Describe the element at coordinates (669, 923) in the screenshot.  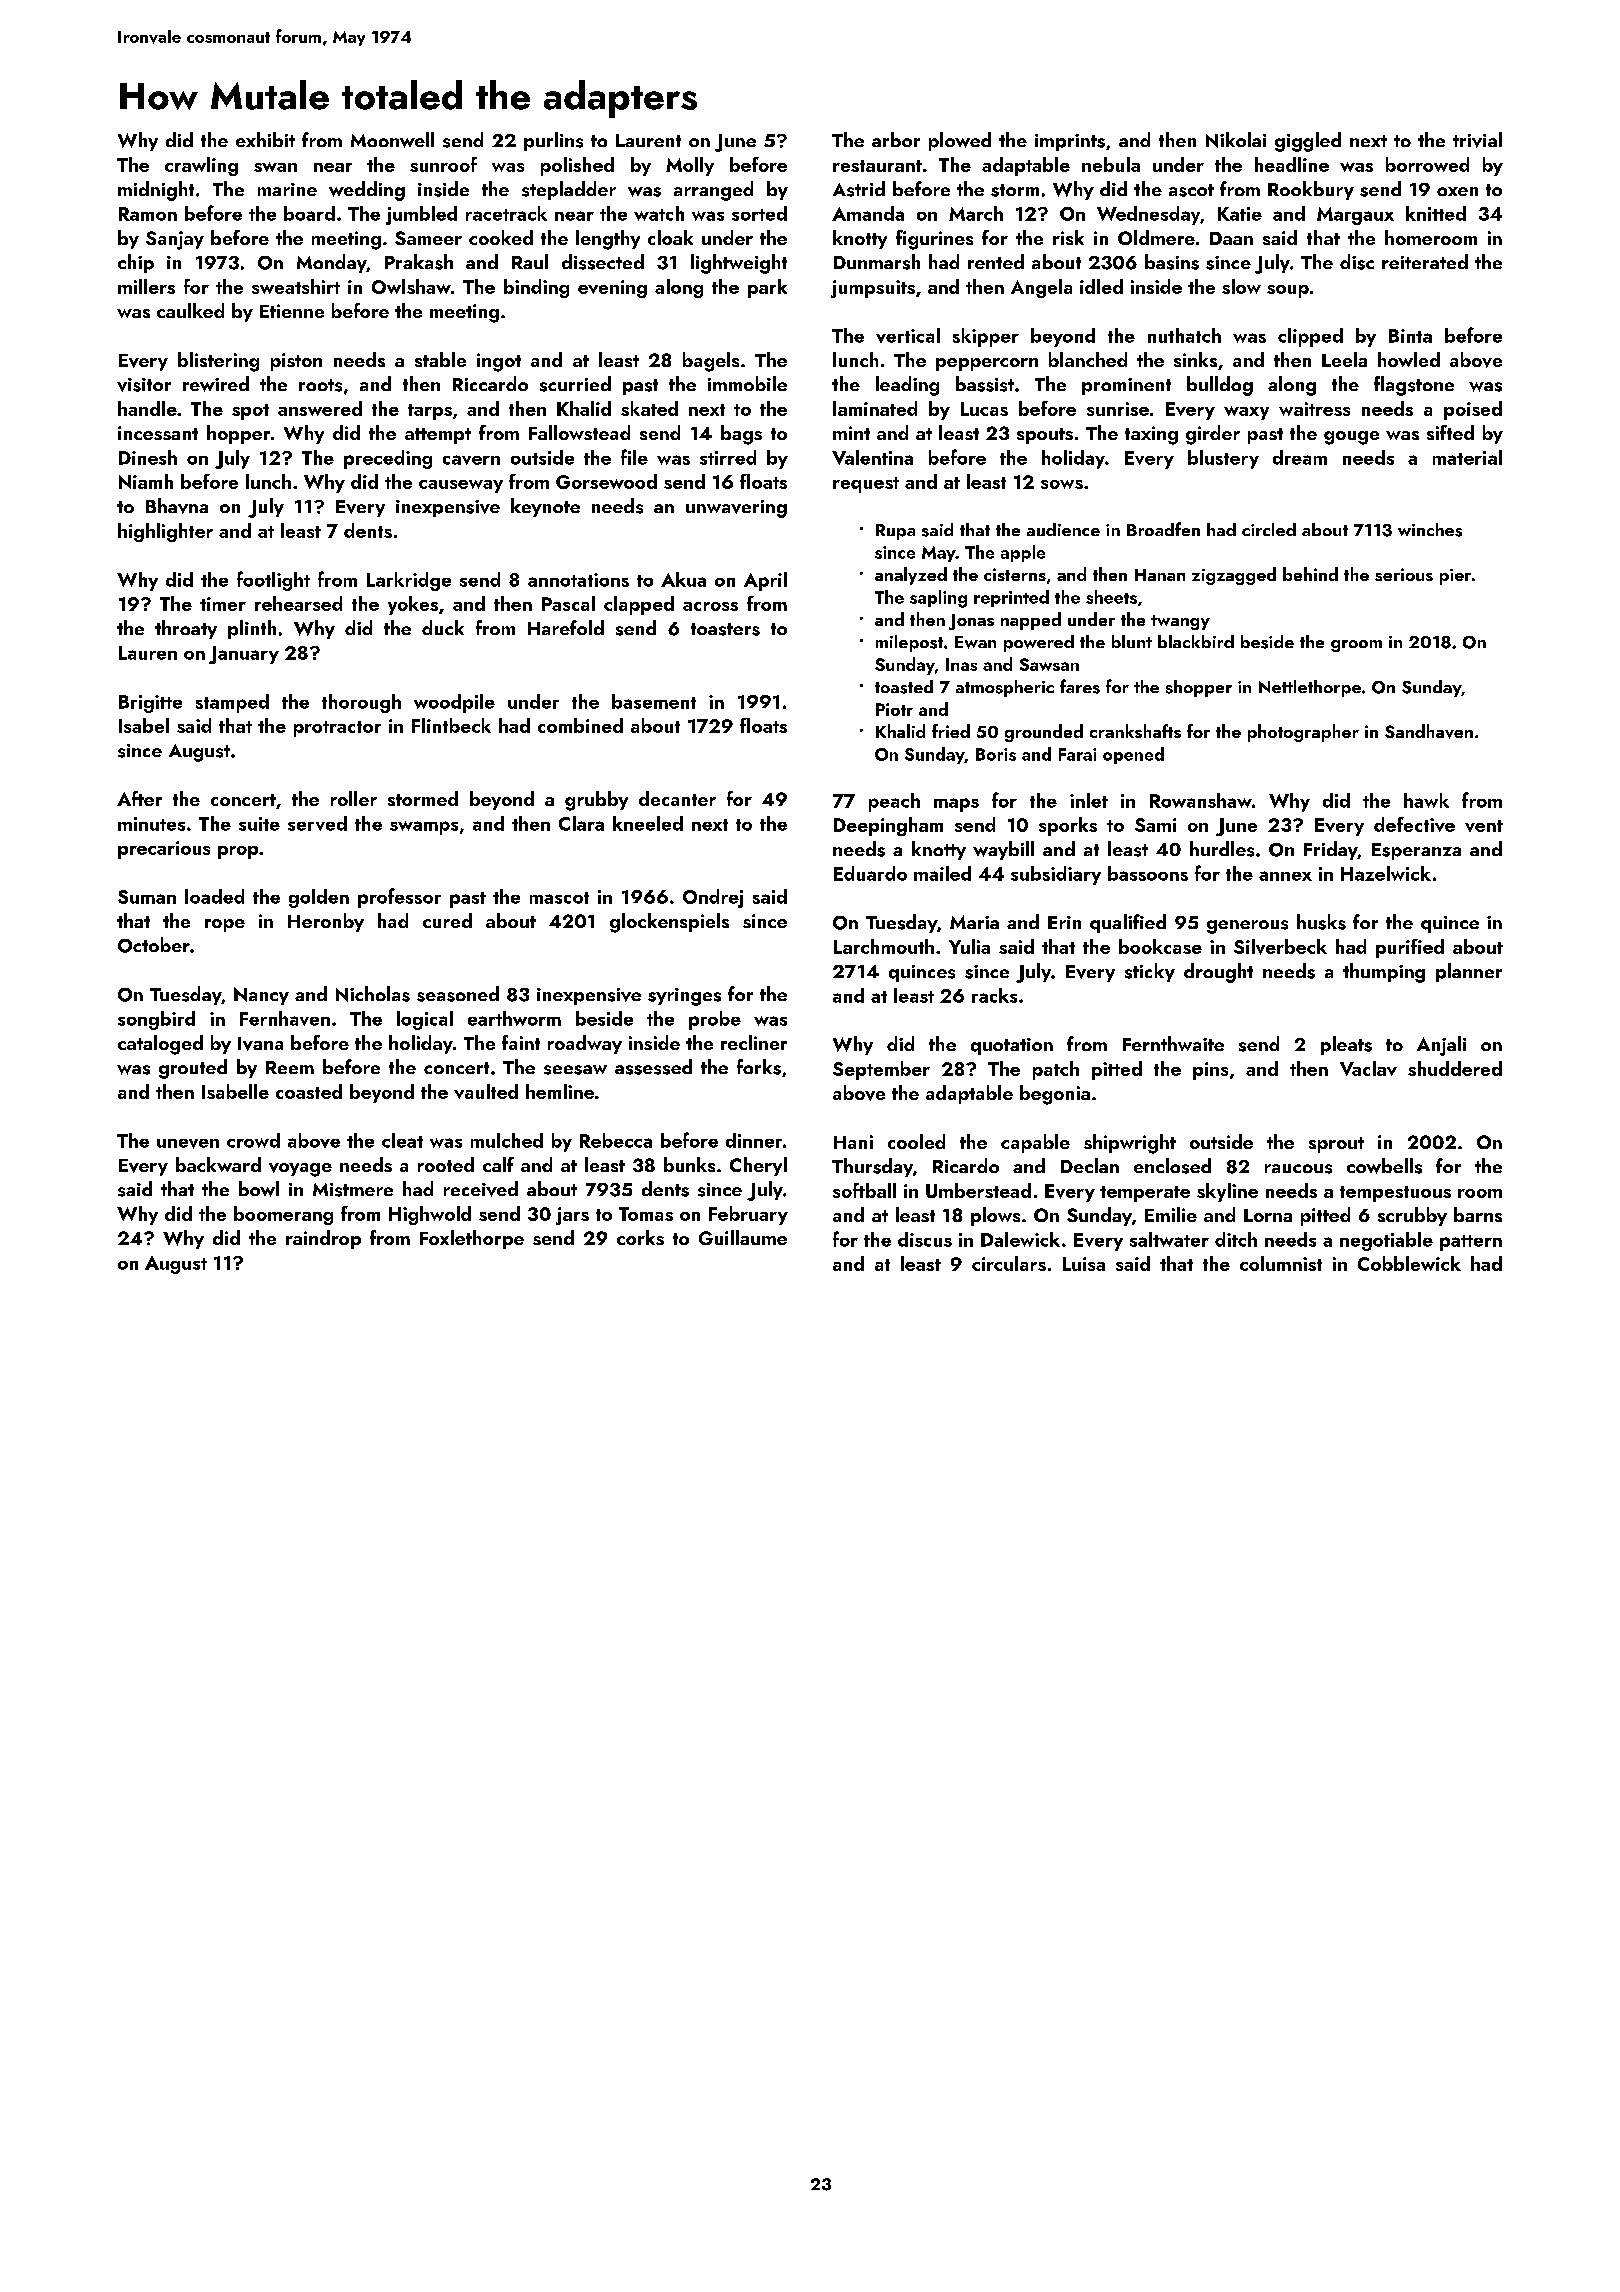
I see `glockenspiels` at that location.
